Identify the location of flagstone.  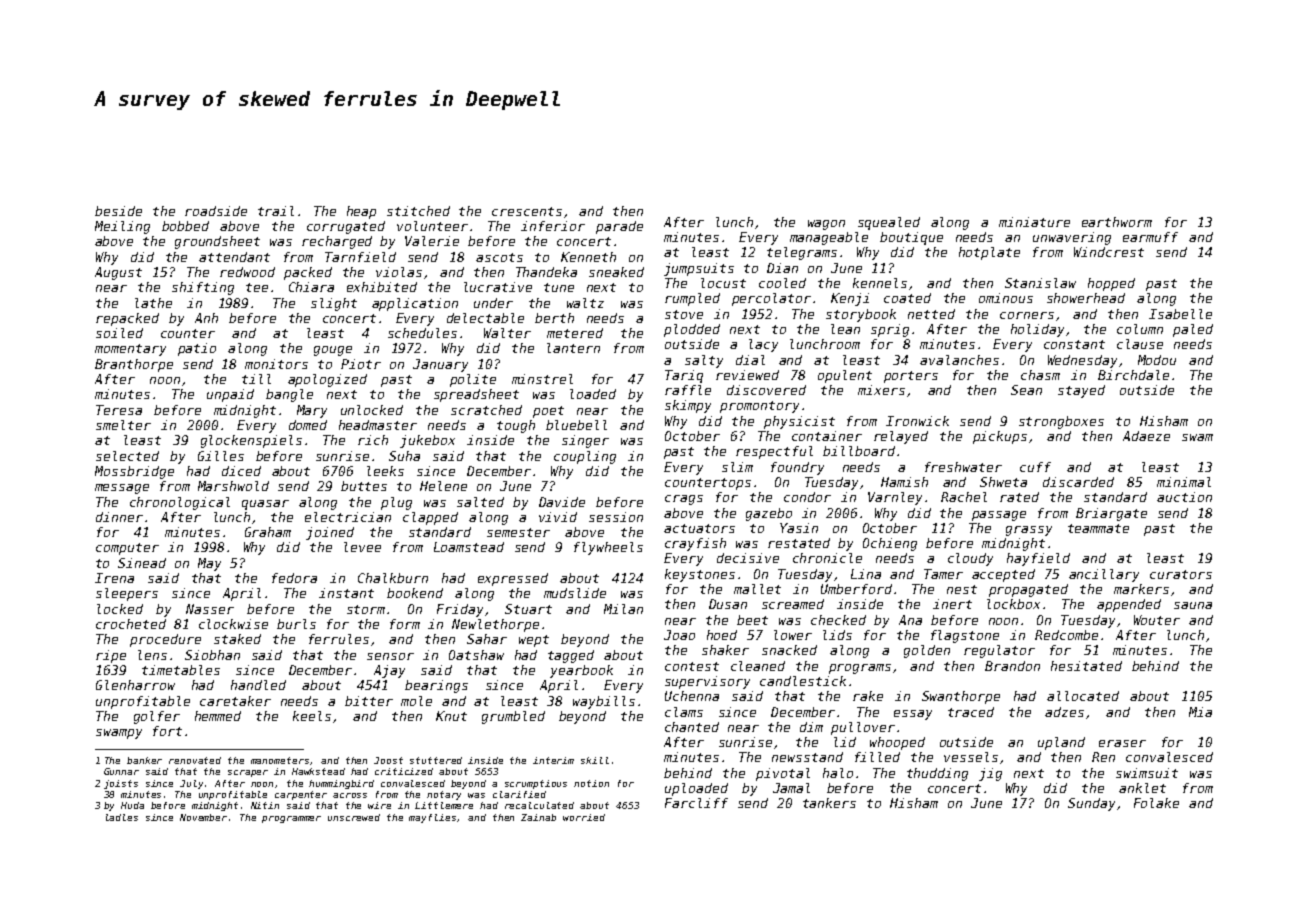
(965, 636).
